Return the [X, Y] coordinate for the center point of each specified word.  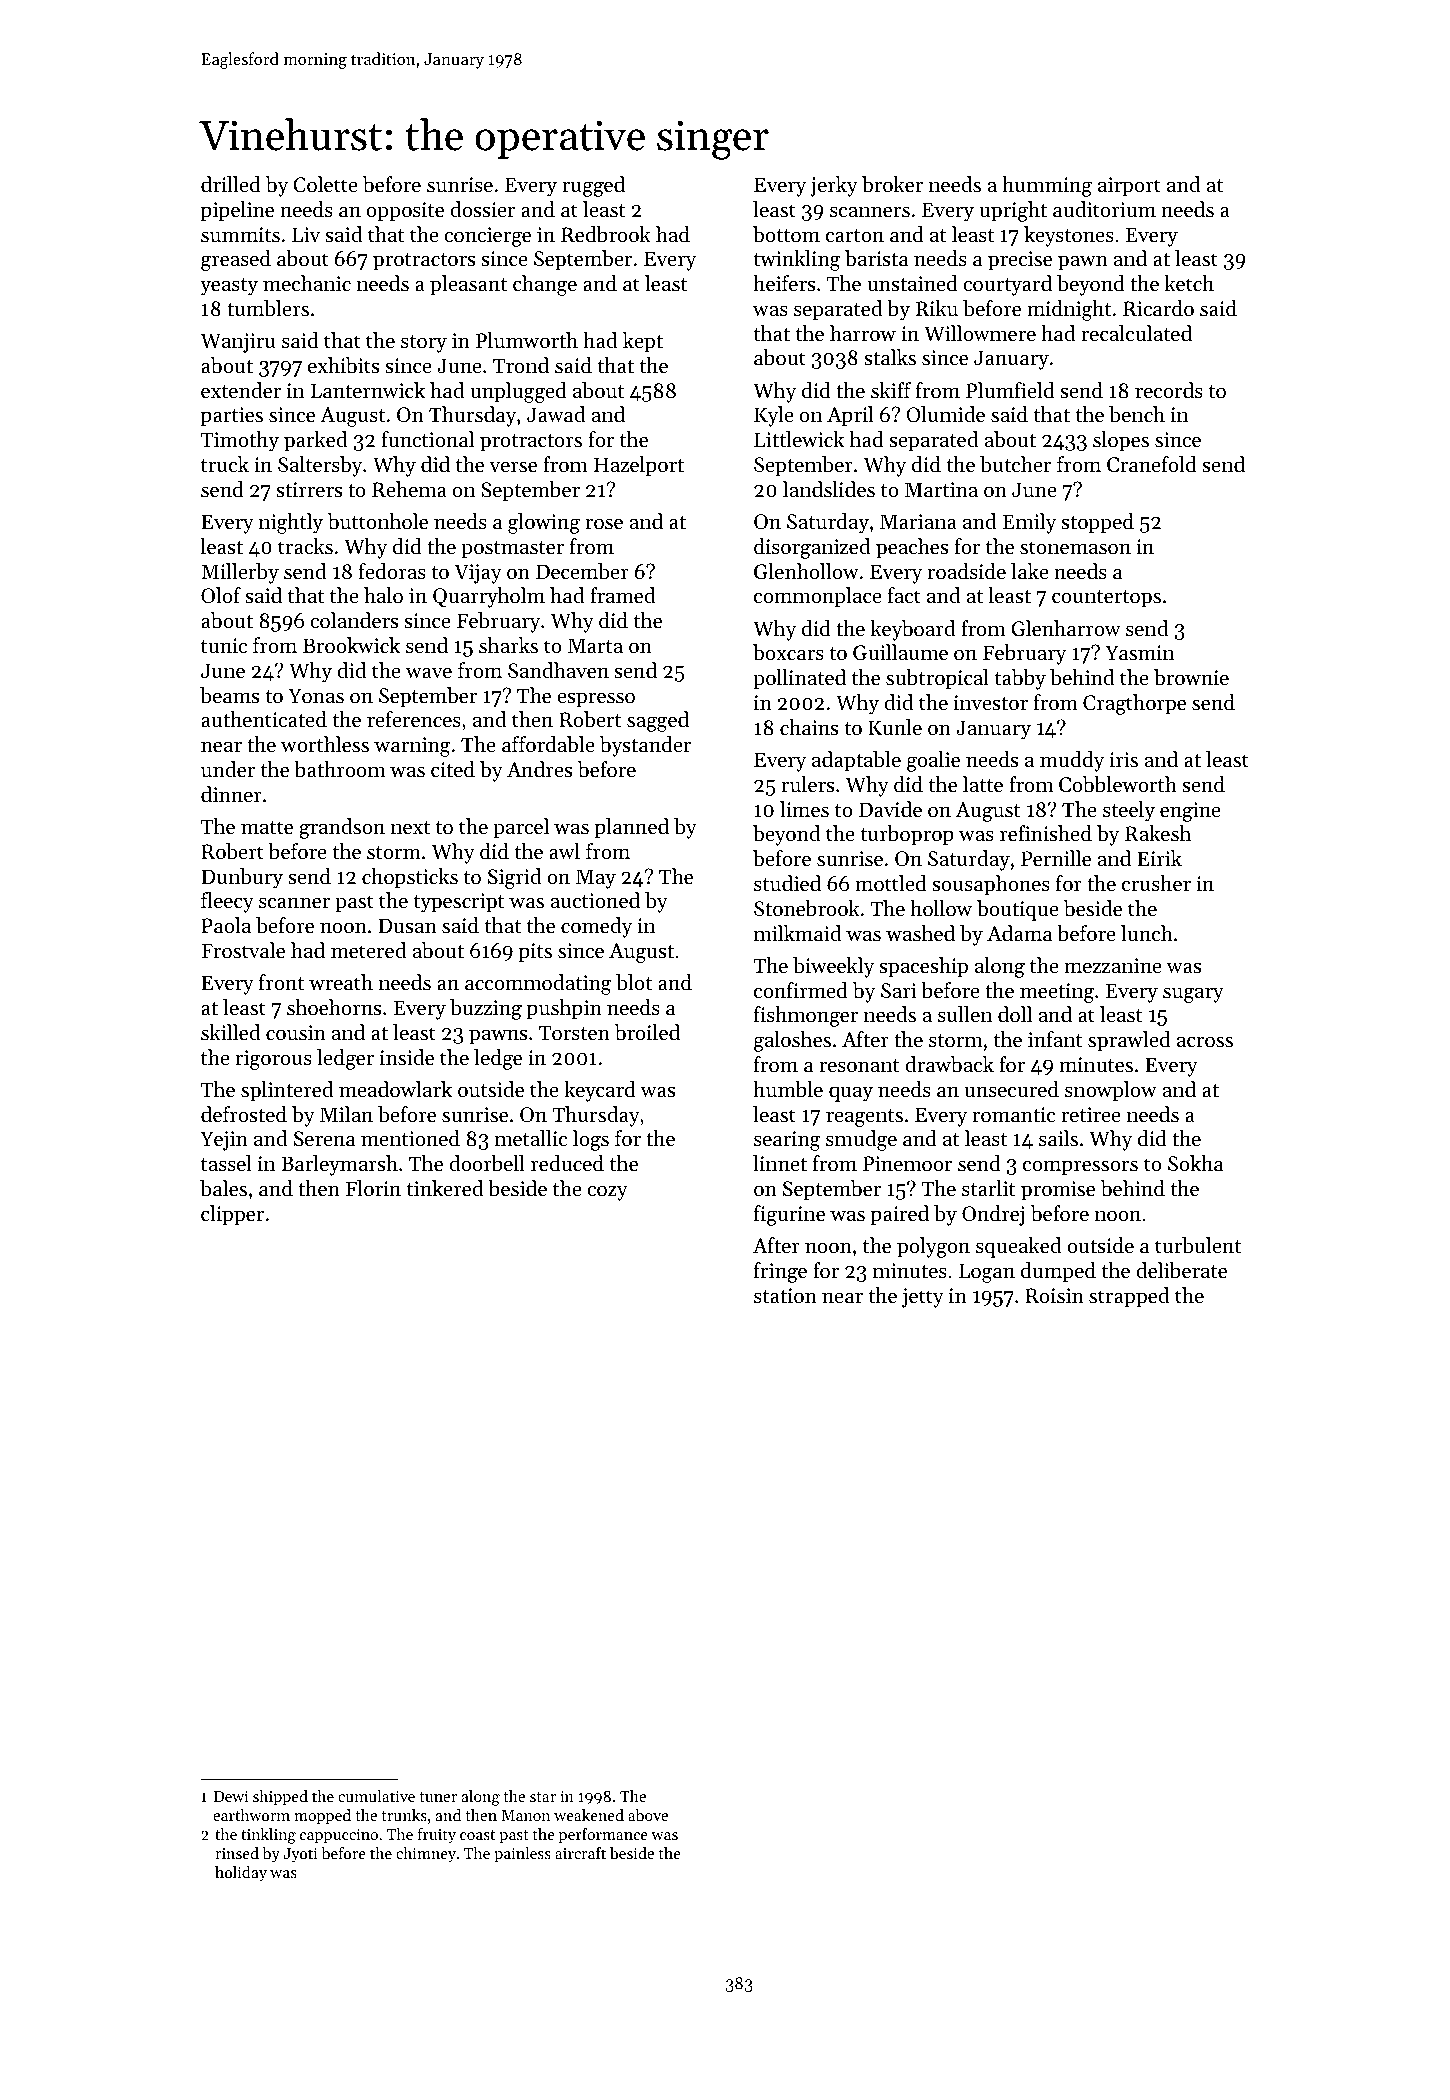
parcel [521, 828]
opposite [405, 212]
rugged [593, 186]
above [648, 1815]
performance [603, 1836]
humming [1047, 186]
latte [983, 784]
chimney [426, 1855]
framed [622, 595]
